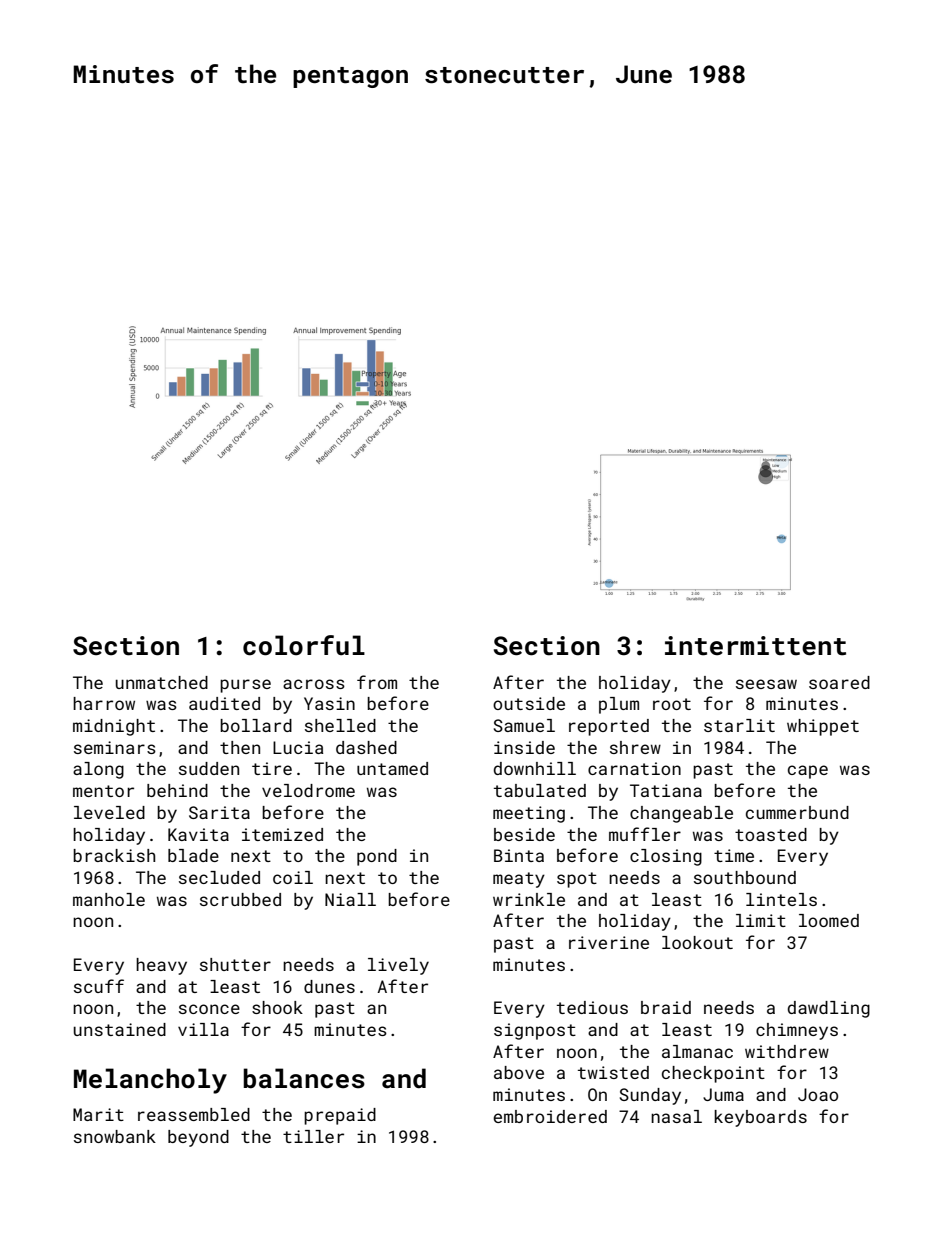 This screenshot has width=952, height=1233. Describe the element at coordinates (529, 703) in the screenshot. I see `outside` at that location.
